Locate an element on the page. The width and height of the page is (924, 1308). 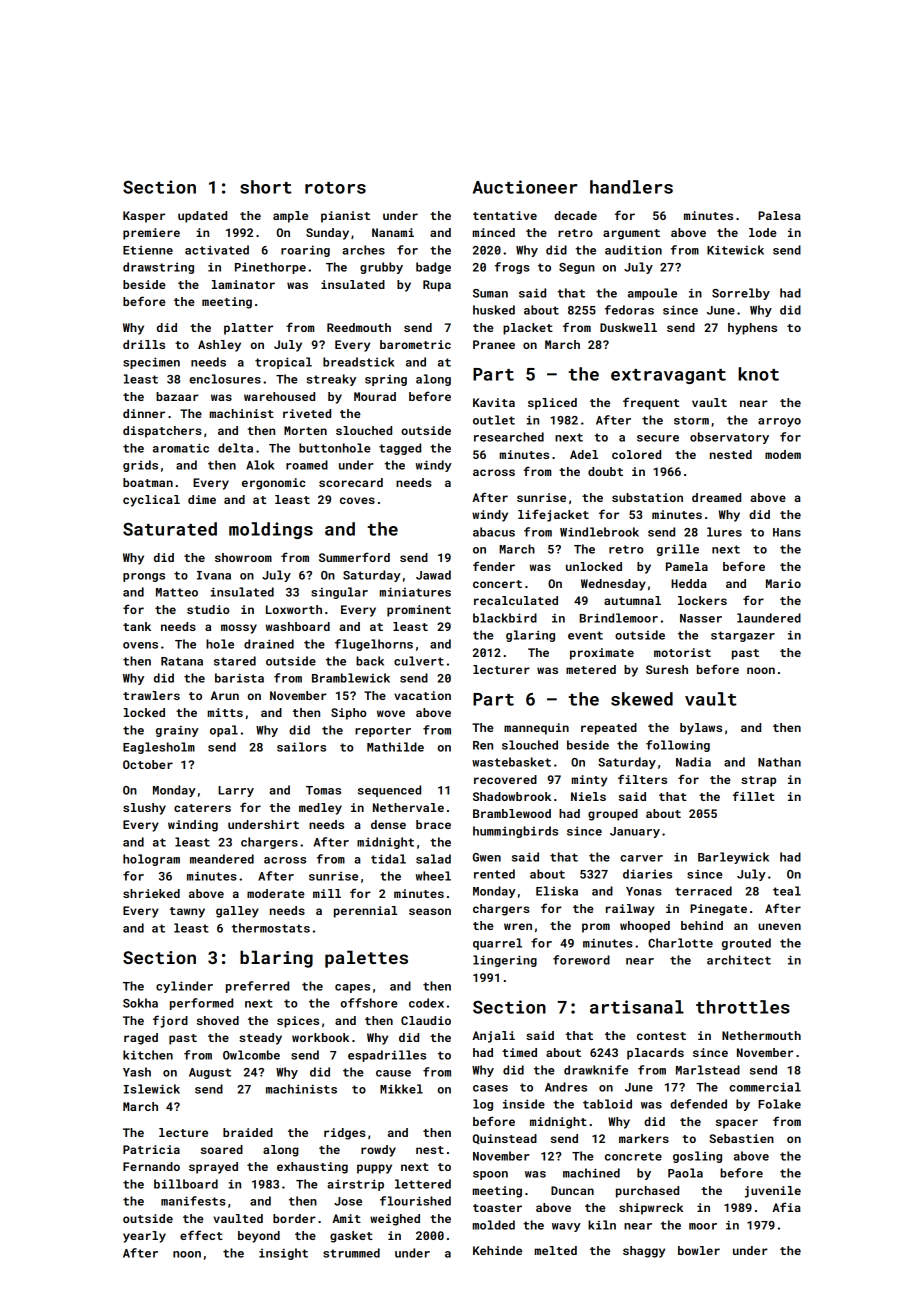
rowdy is located at coordinates (378, 1151).
